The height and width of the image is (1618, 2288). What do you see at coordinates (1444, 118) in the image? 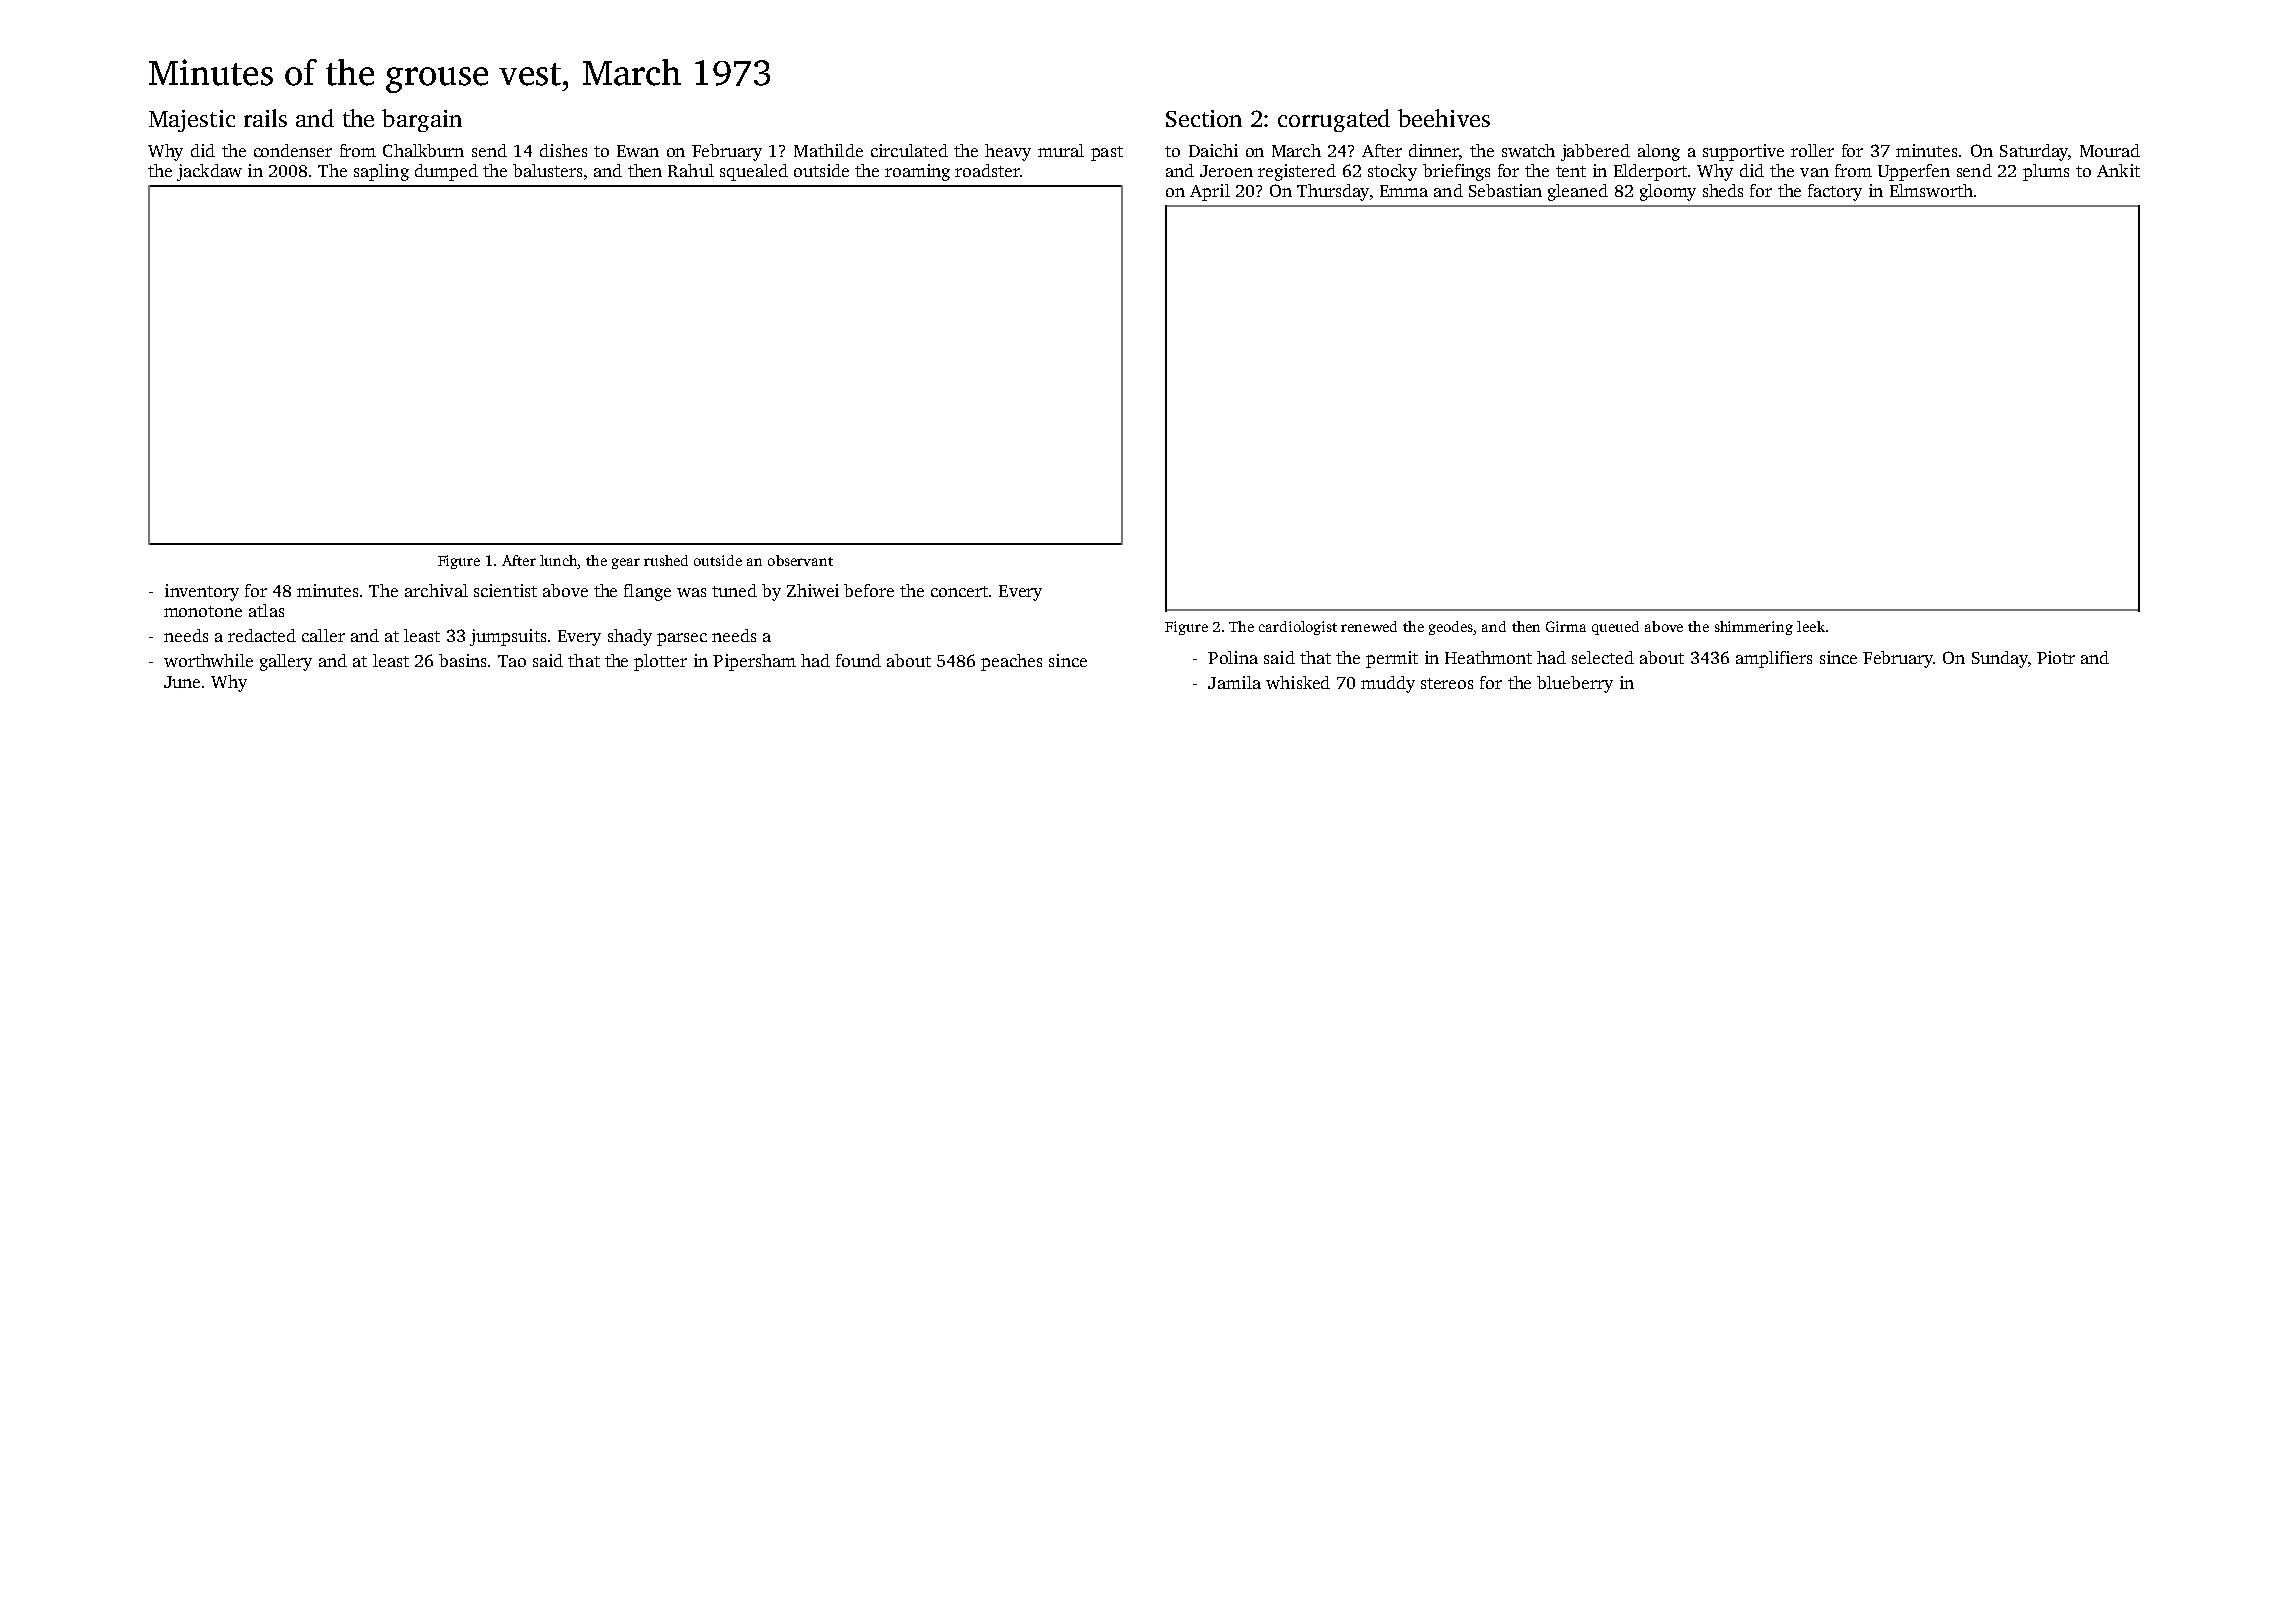
I see `beehives` at bounding box center [1444, 118].
